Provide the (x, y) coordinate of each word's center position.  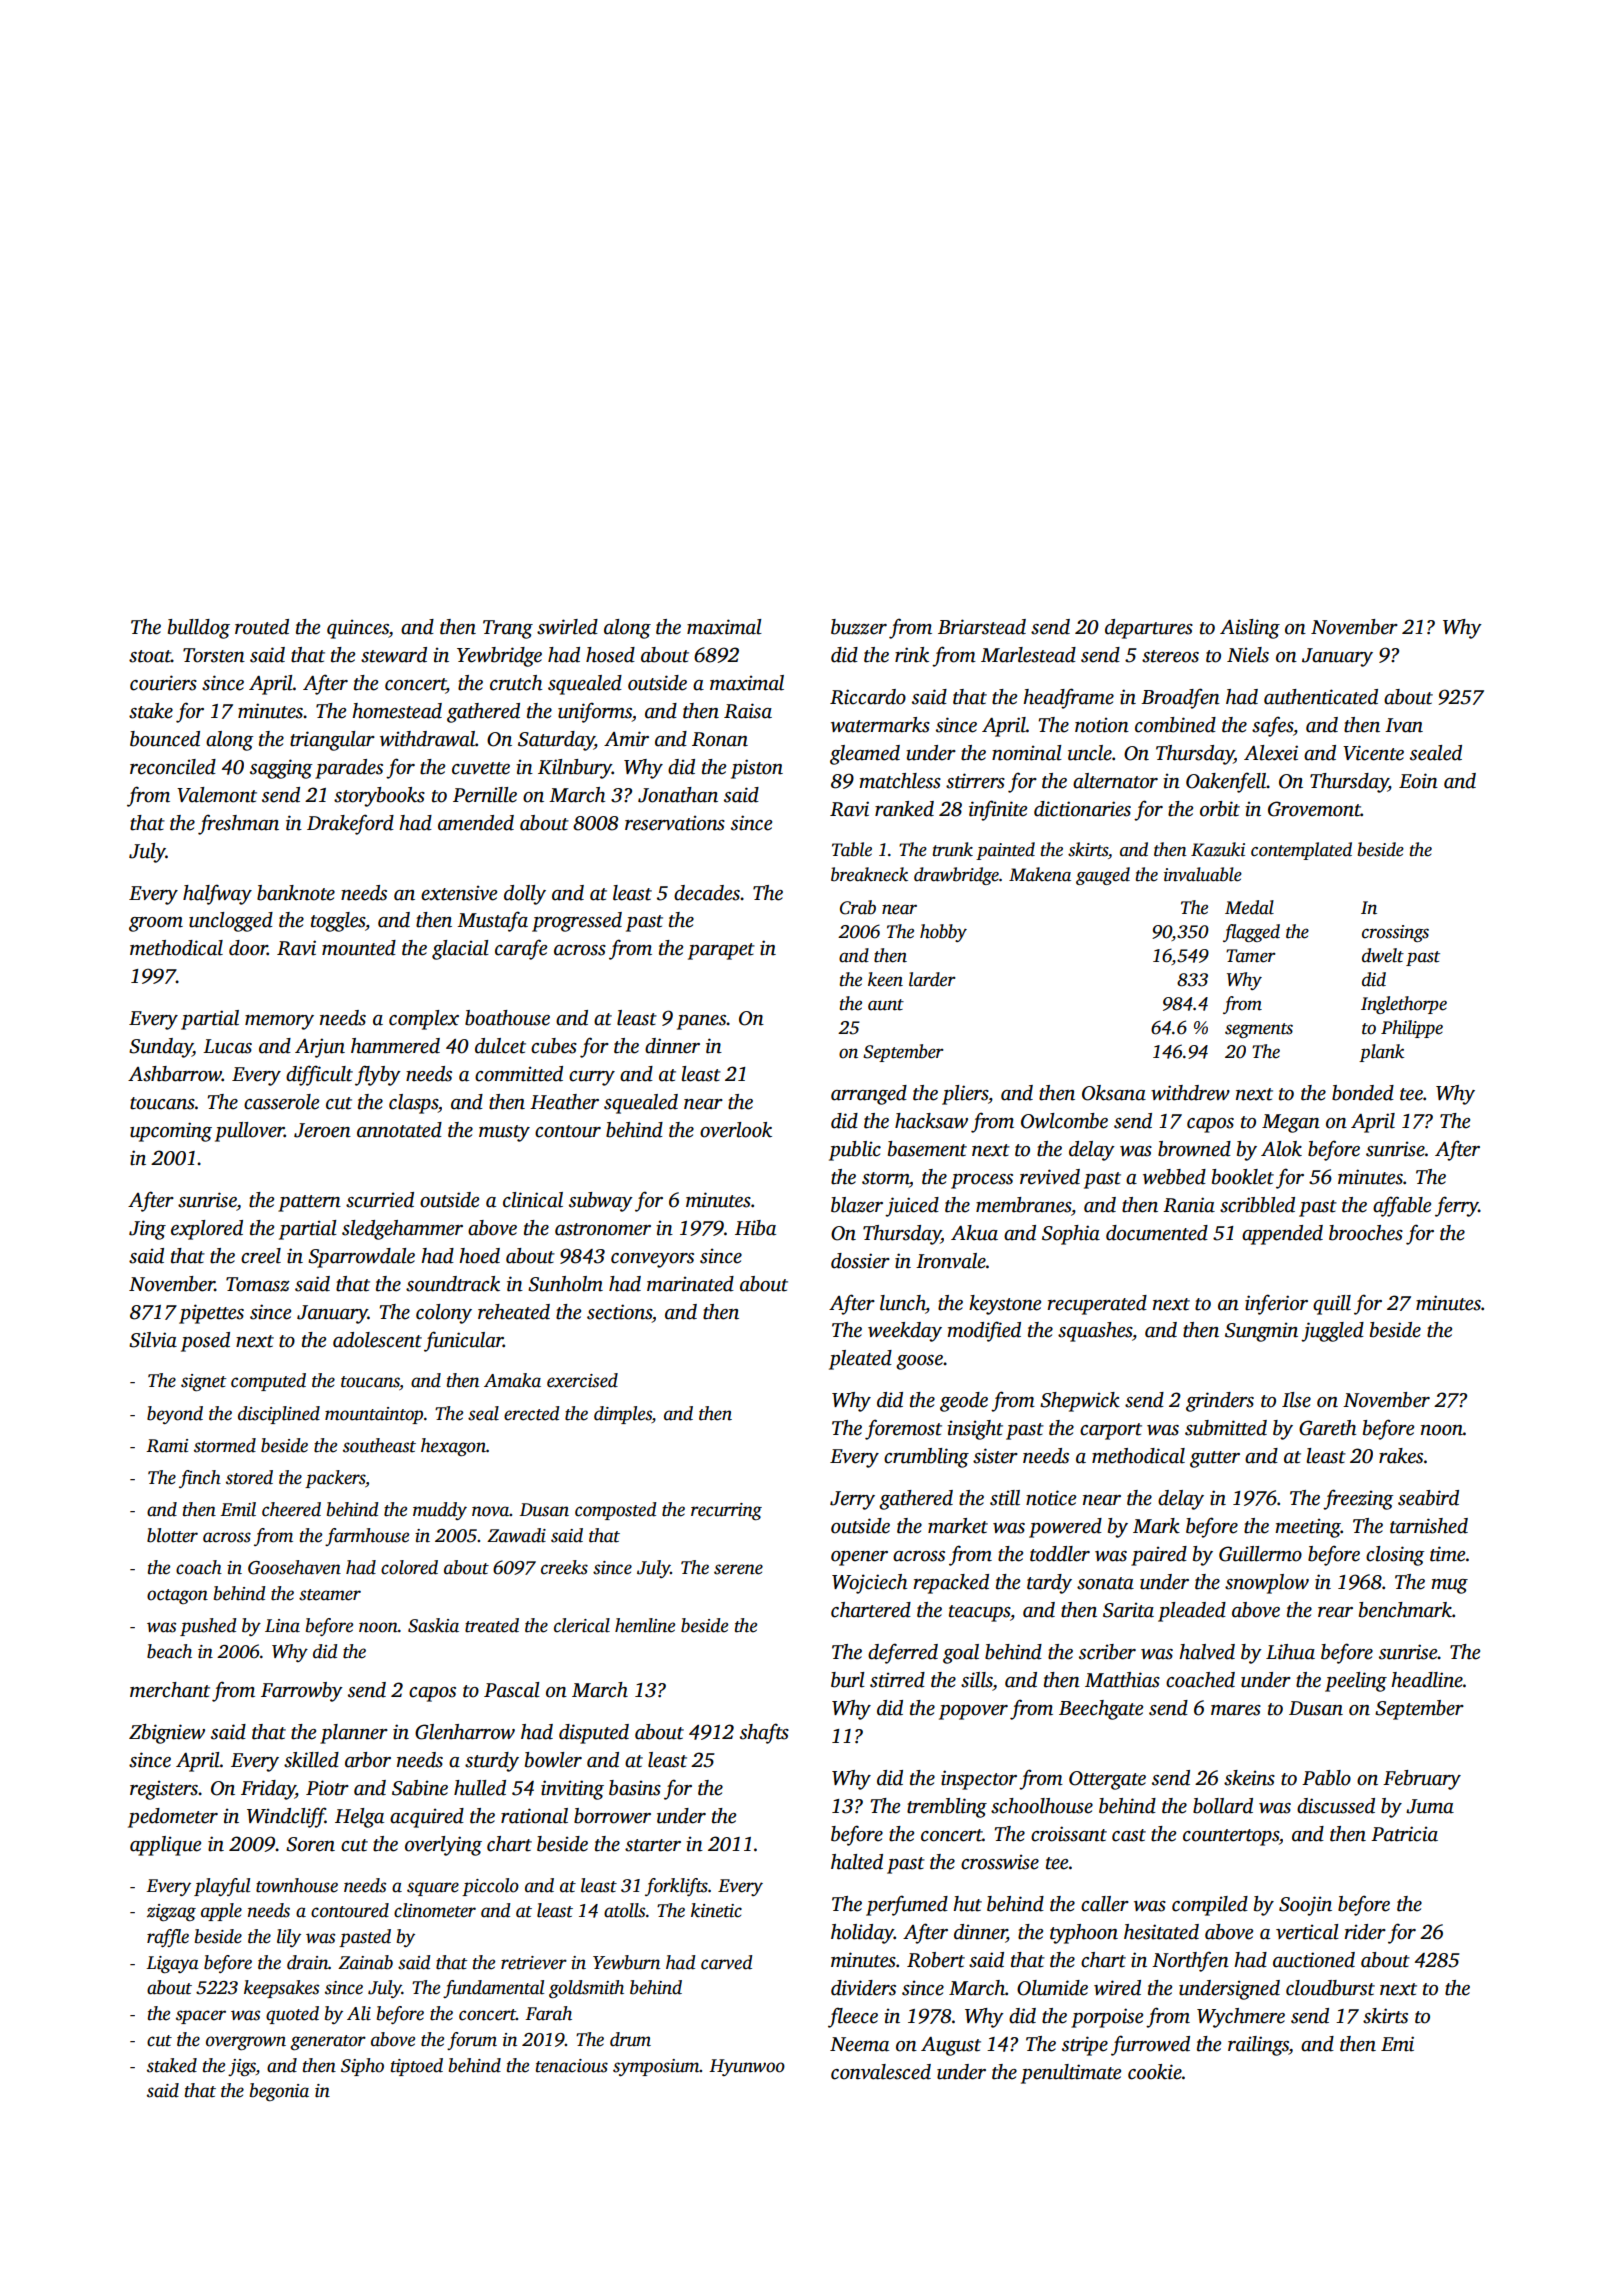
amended (476, 823)
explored (207, 1230)
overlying (443, 1846)
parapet (721, 951)
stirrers (975, 781)
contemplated (1301, 851)
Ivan (1404, 725)
